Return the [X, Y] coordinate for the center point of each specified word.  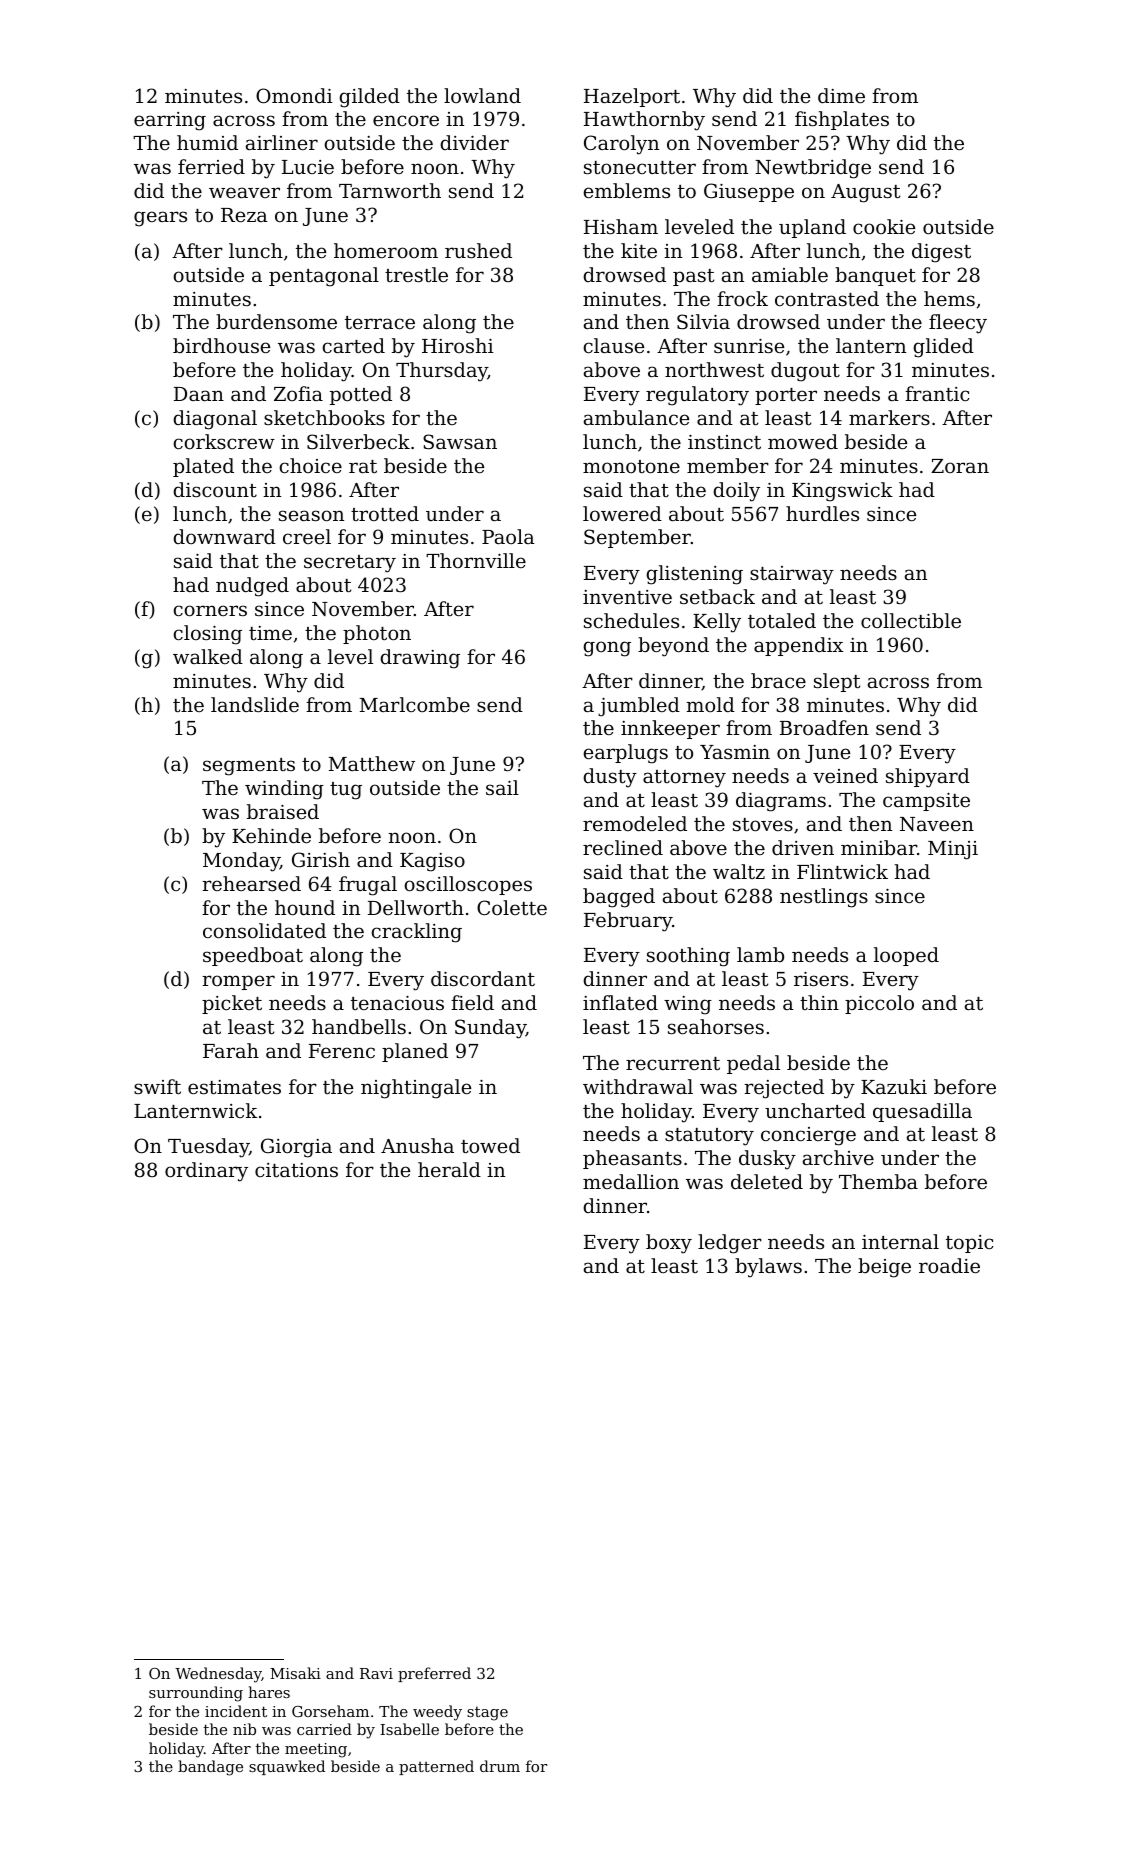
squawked [287, 1767]
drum [500, 1766]
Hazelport [632, 97]
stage [487, 1713]
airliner [282, 142]
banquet [875, 276]
